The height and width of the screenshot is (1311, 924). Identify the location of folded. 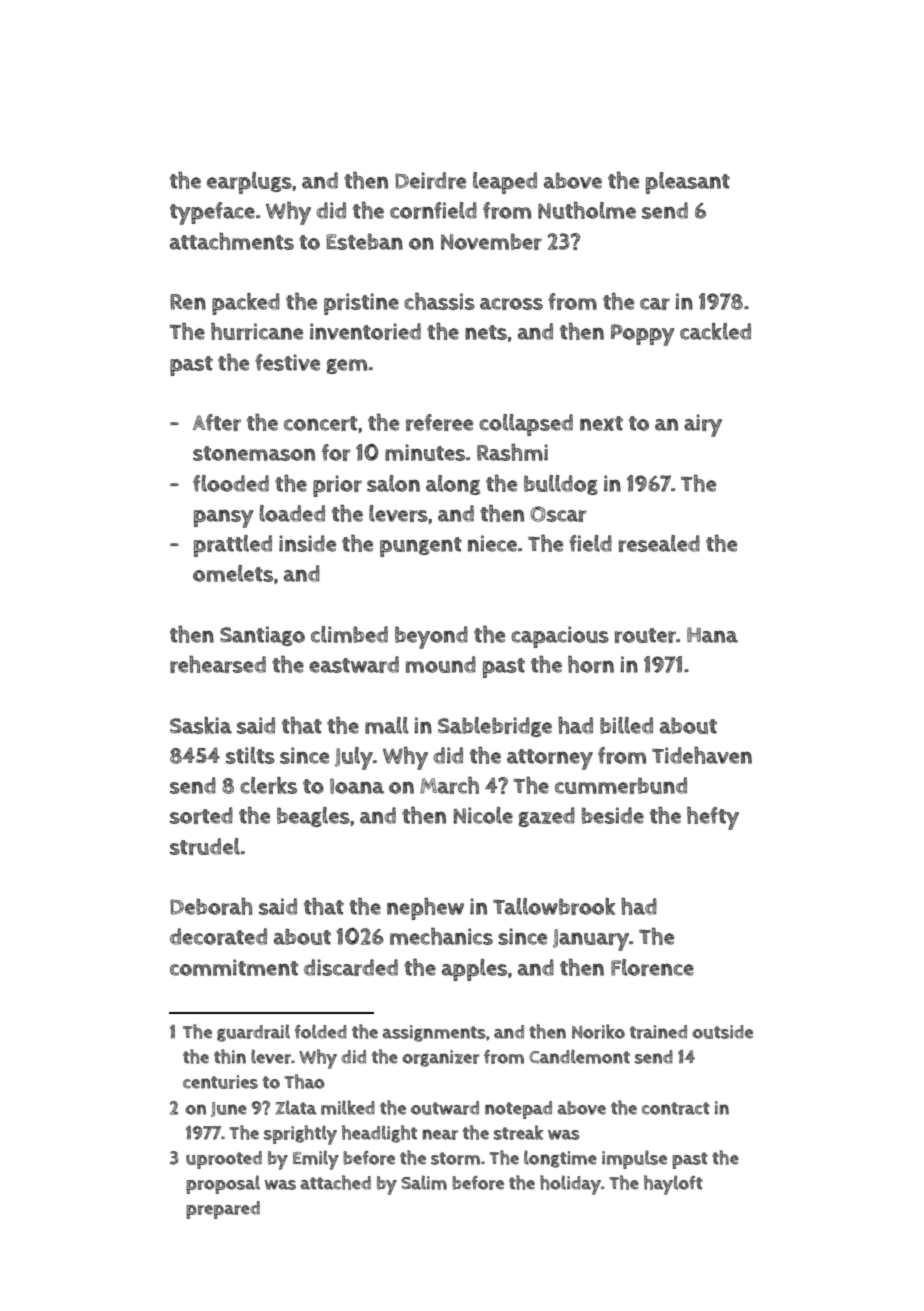
(320, 1031).
